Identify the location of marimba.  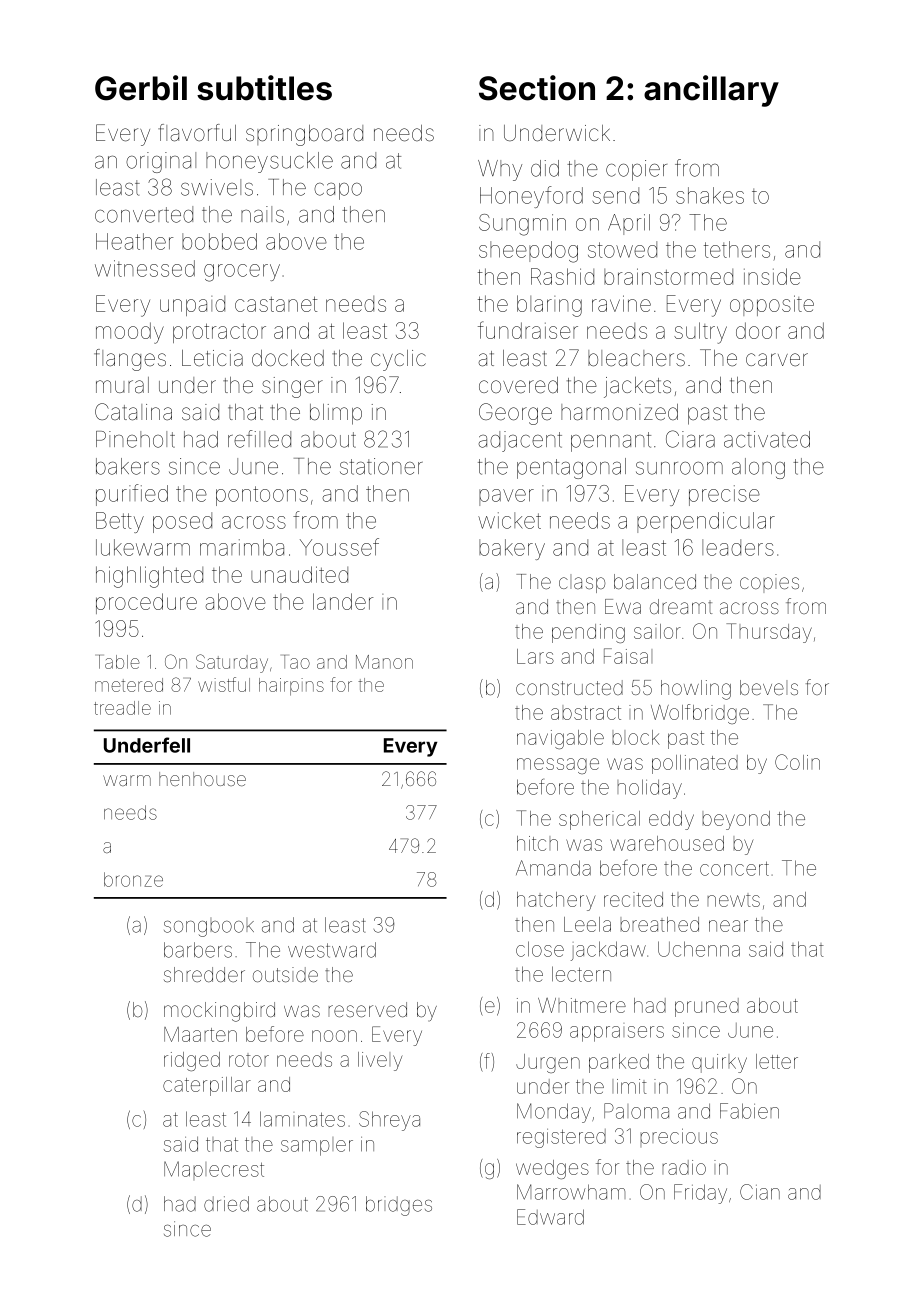
(242, 547).
